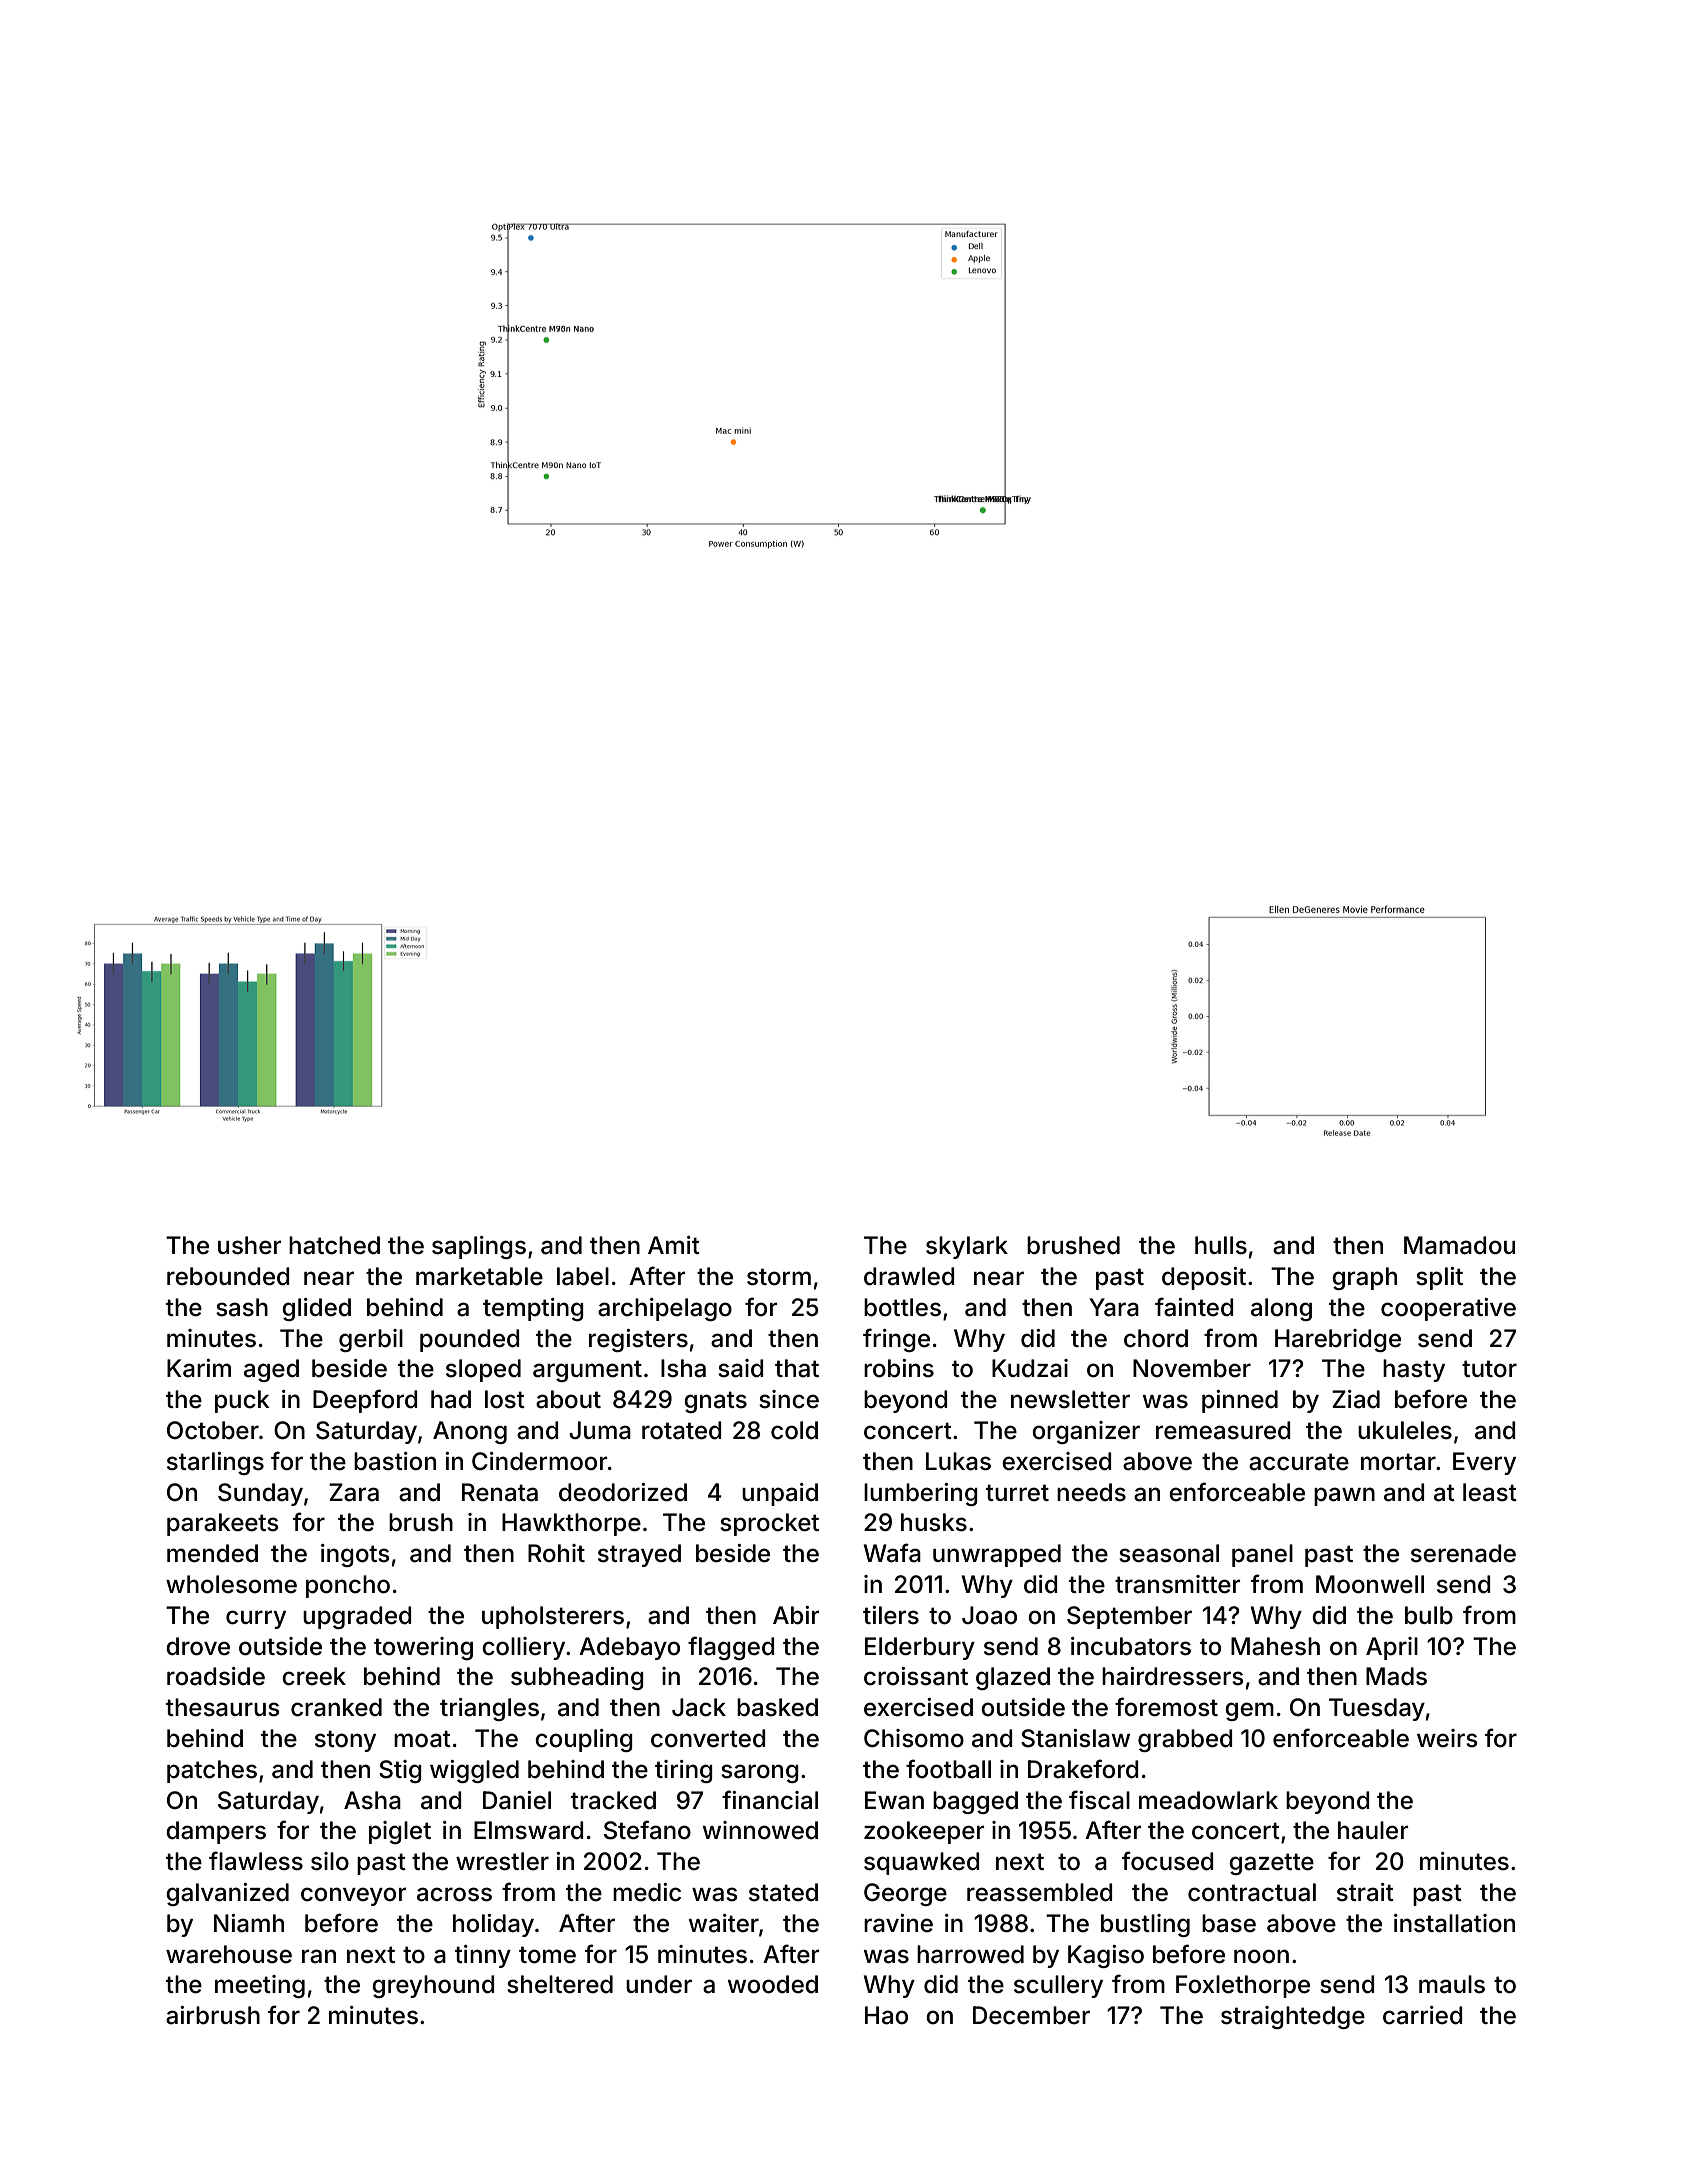  What do you see at coordinates (886, 2015) in the screenshot?
I see `Hao` at bounding box center [886, 2015].
